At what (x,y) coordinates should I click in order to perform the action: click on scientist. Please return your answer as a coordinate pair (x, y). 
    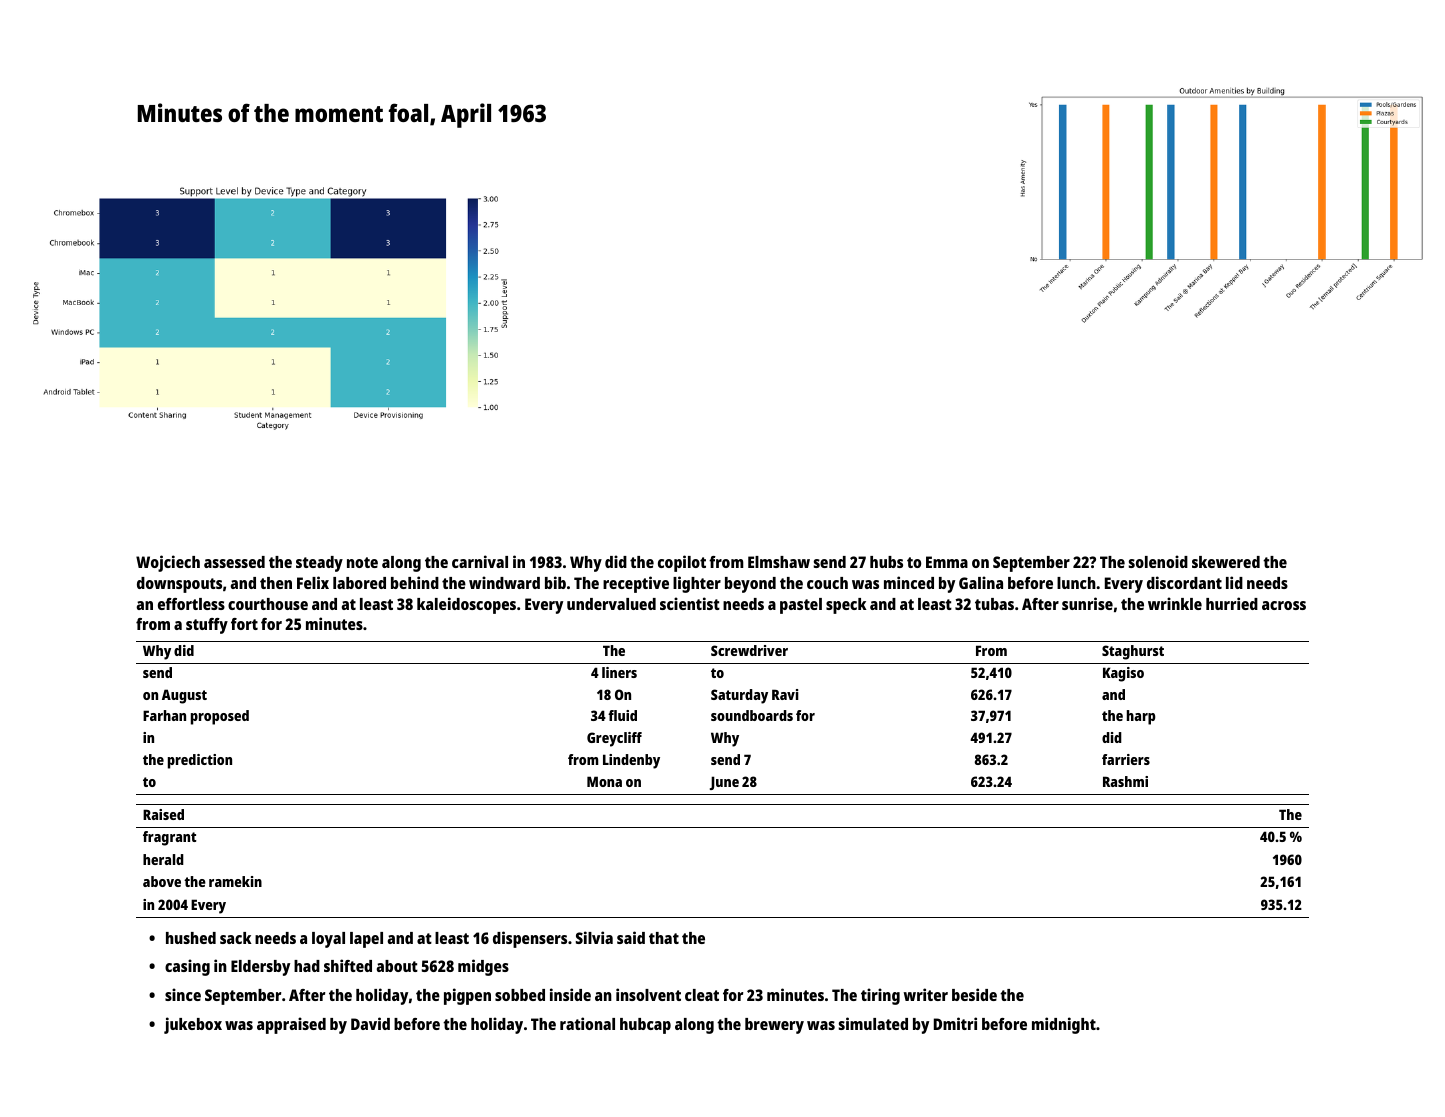
    Looking at the image, I should click on (690, 603).
